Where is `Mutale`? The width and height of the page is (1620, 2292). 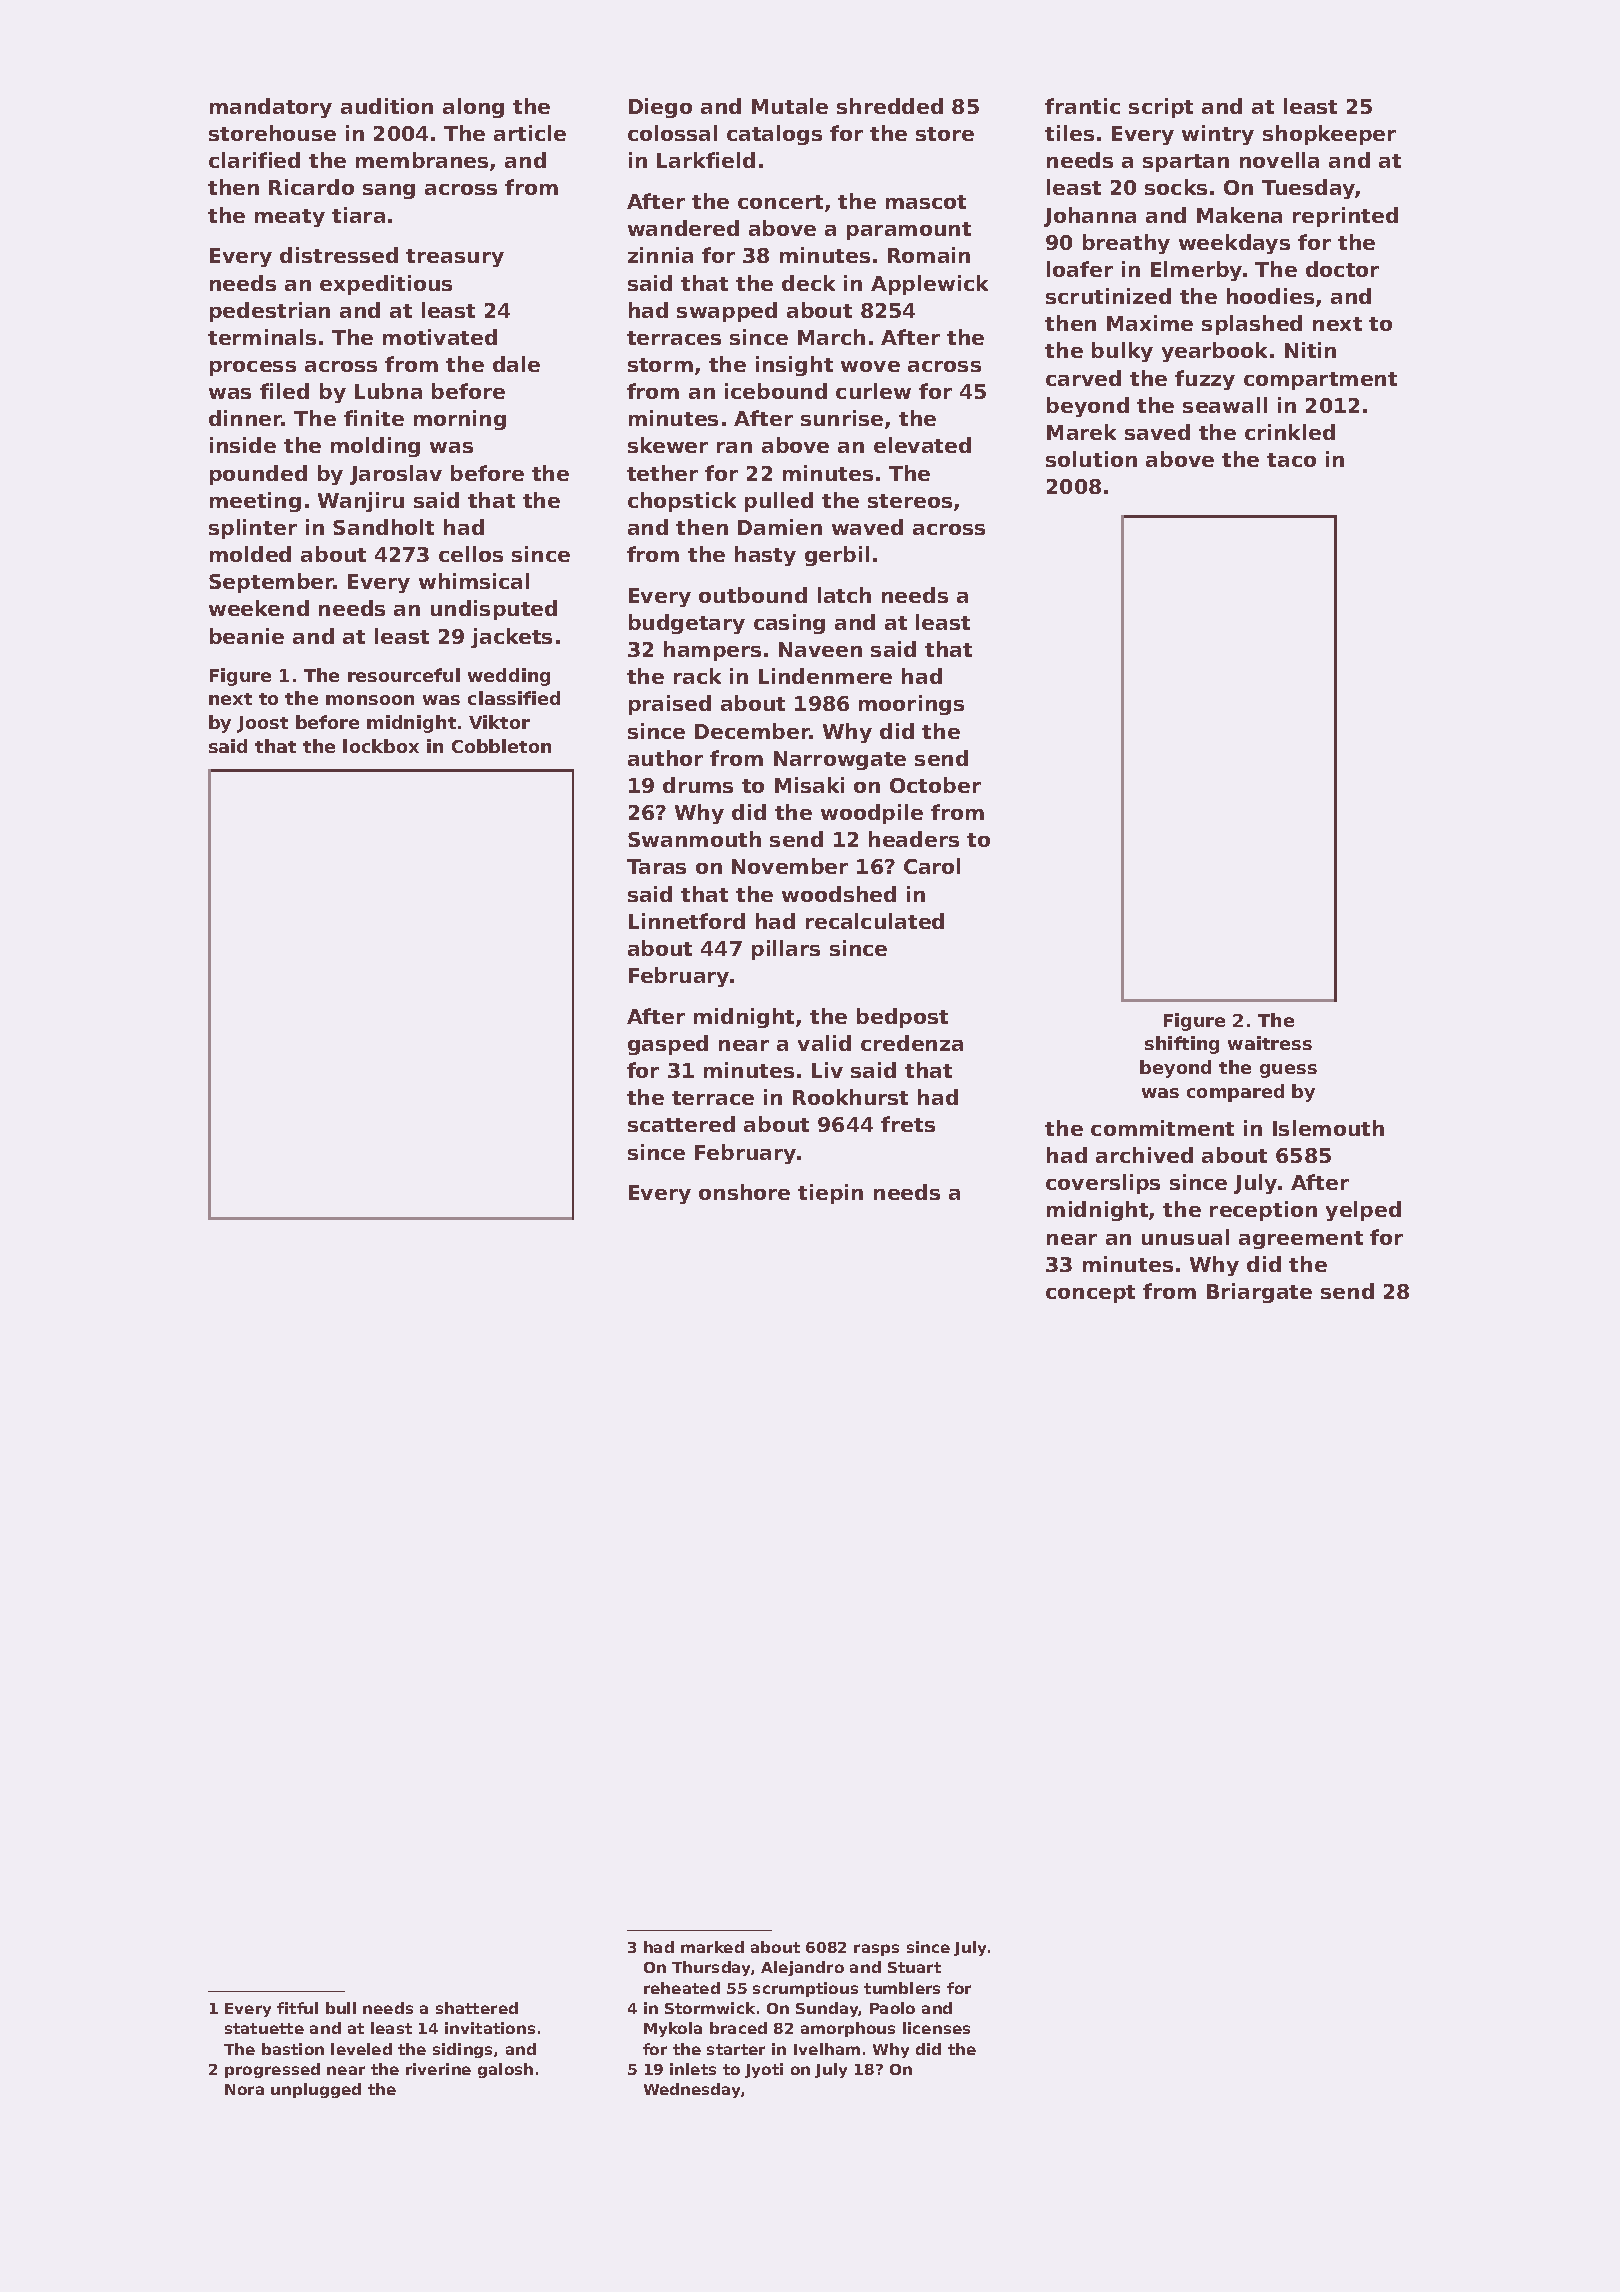
Mutale is located at coordinates (790, 106).
